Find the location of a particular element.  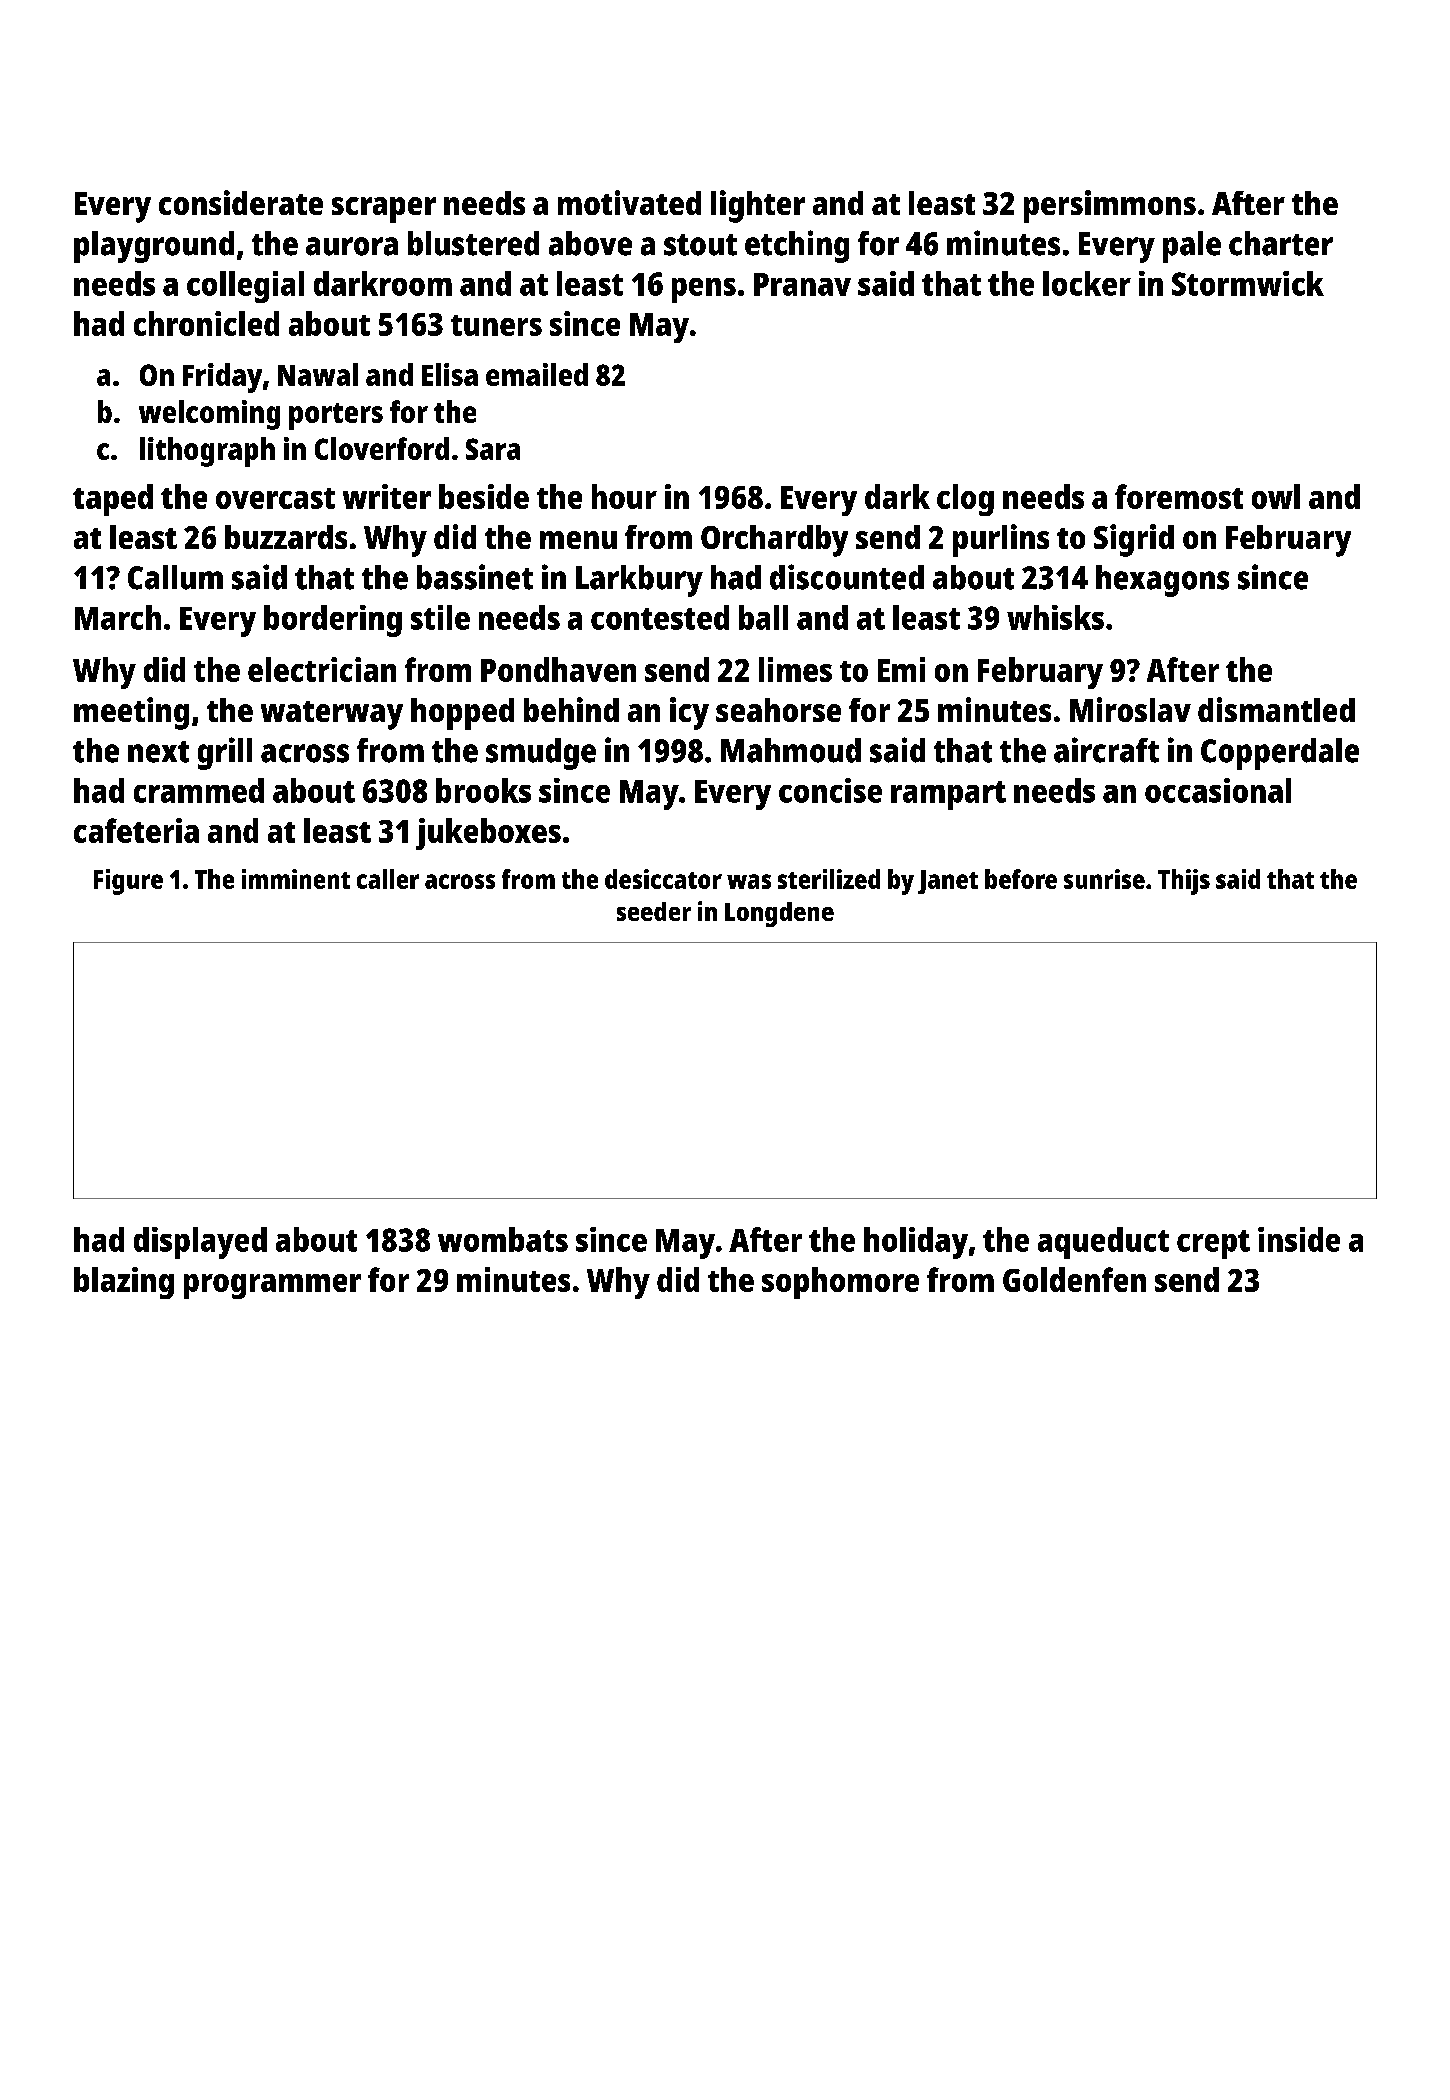

Stormwick is located at coordinates (1248, 283).
